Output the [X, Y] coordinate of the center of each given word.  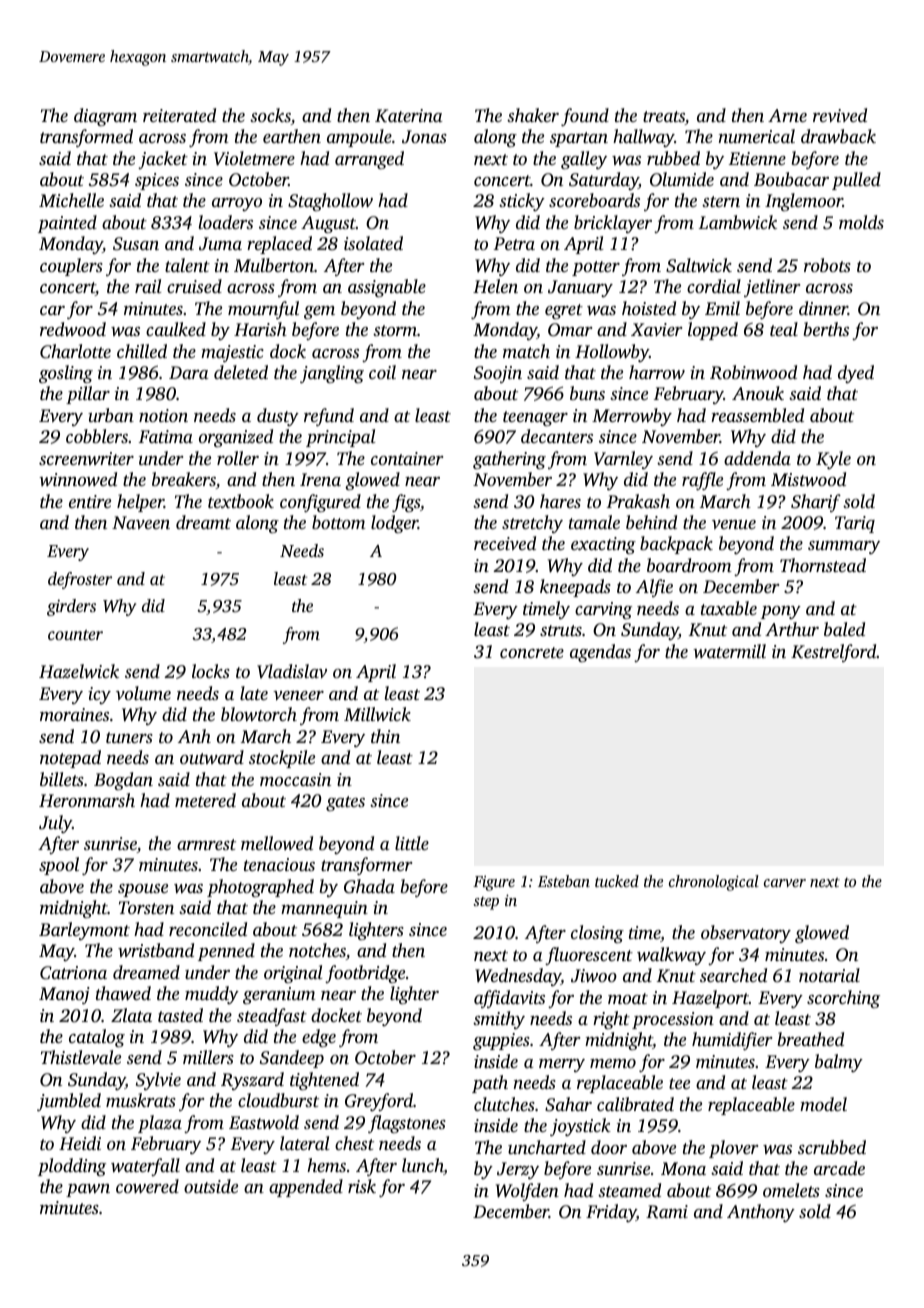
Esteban [564, 881]
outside [211, 1186]
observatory [746, 934]
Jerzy [518, 1170]
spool [59, 866]
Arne [787, 115]
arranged [369, 160]
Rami [667, 1212]
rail [148, 286]
